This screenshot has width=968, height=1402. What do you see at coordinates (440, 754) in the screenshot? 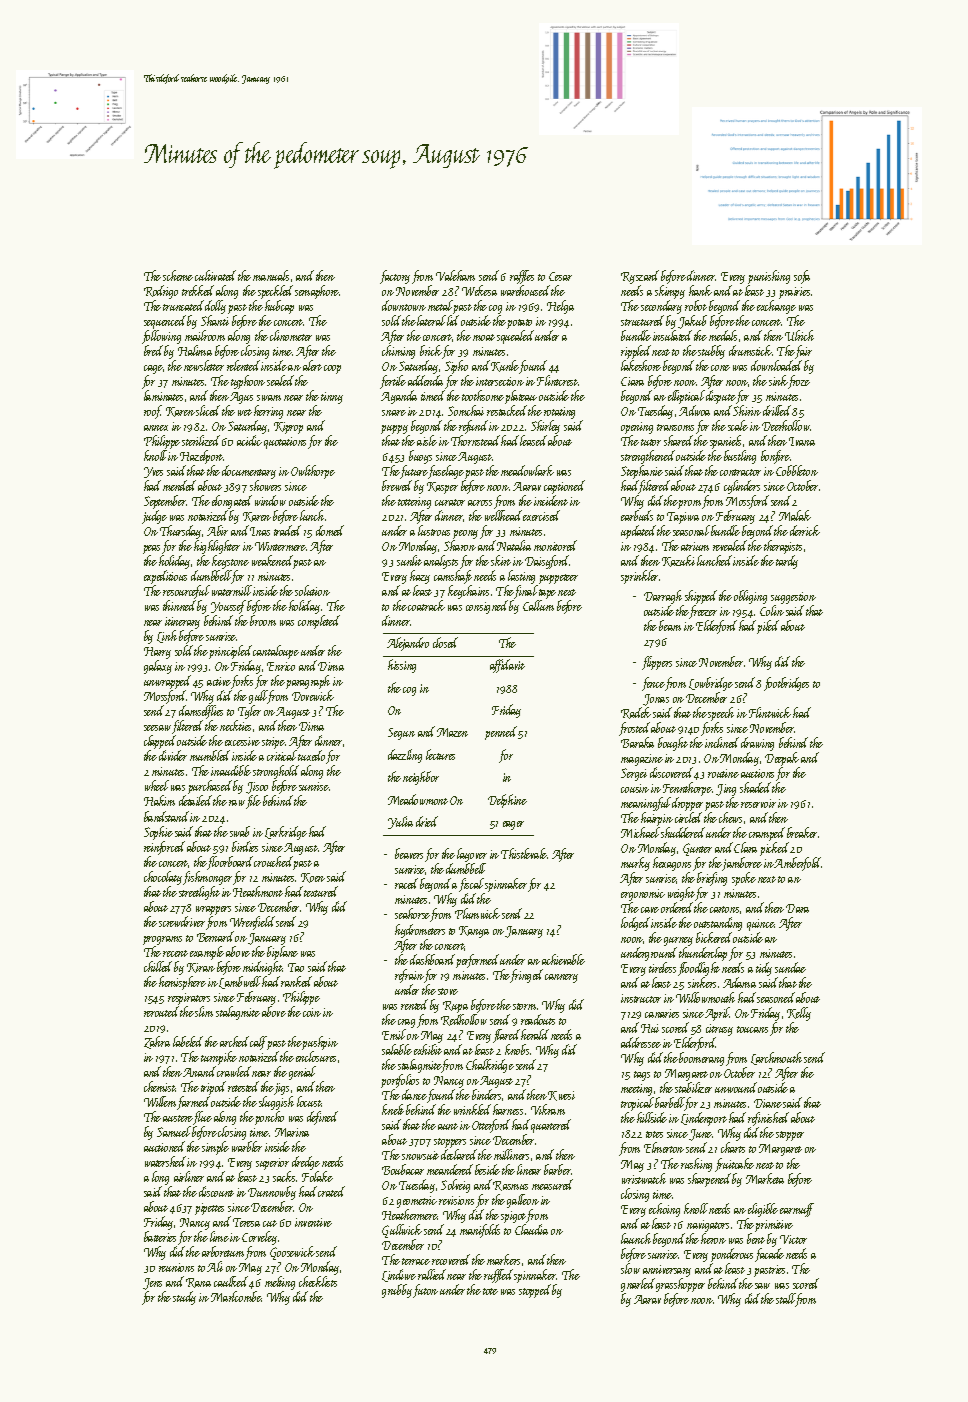
I see `lectures` at bounding box center [440, 754].
